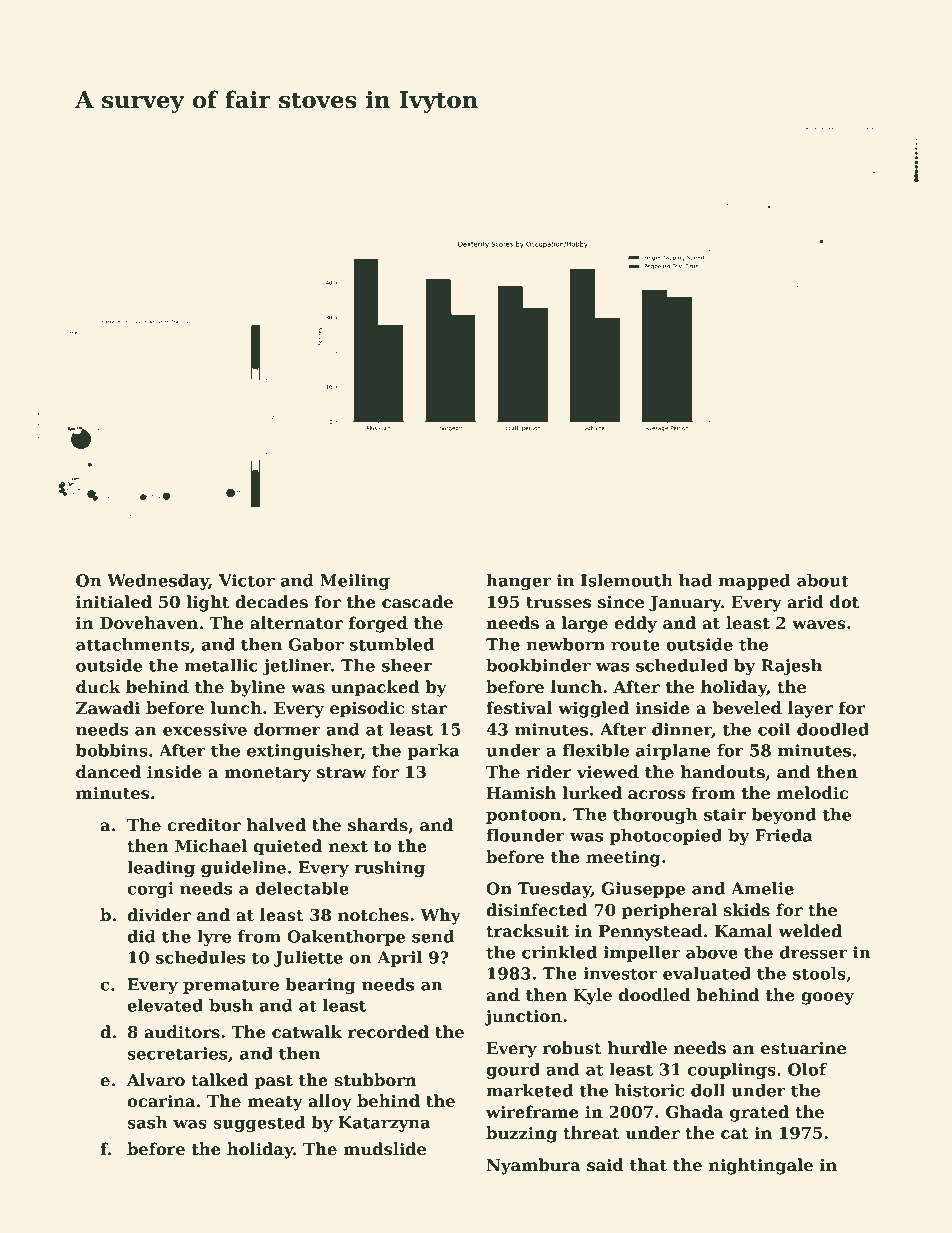 This screenshot has height=1233, width=952. What do you see at coordinates (518, 582) in the screenshot?
I see `hanger` at bounding box center [518, 582].
